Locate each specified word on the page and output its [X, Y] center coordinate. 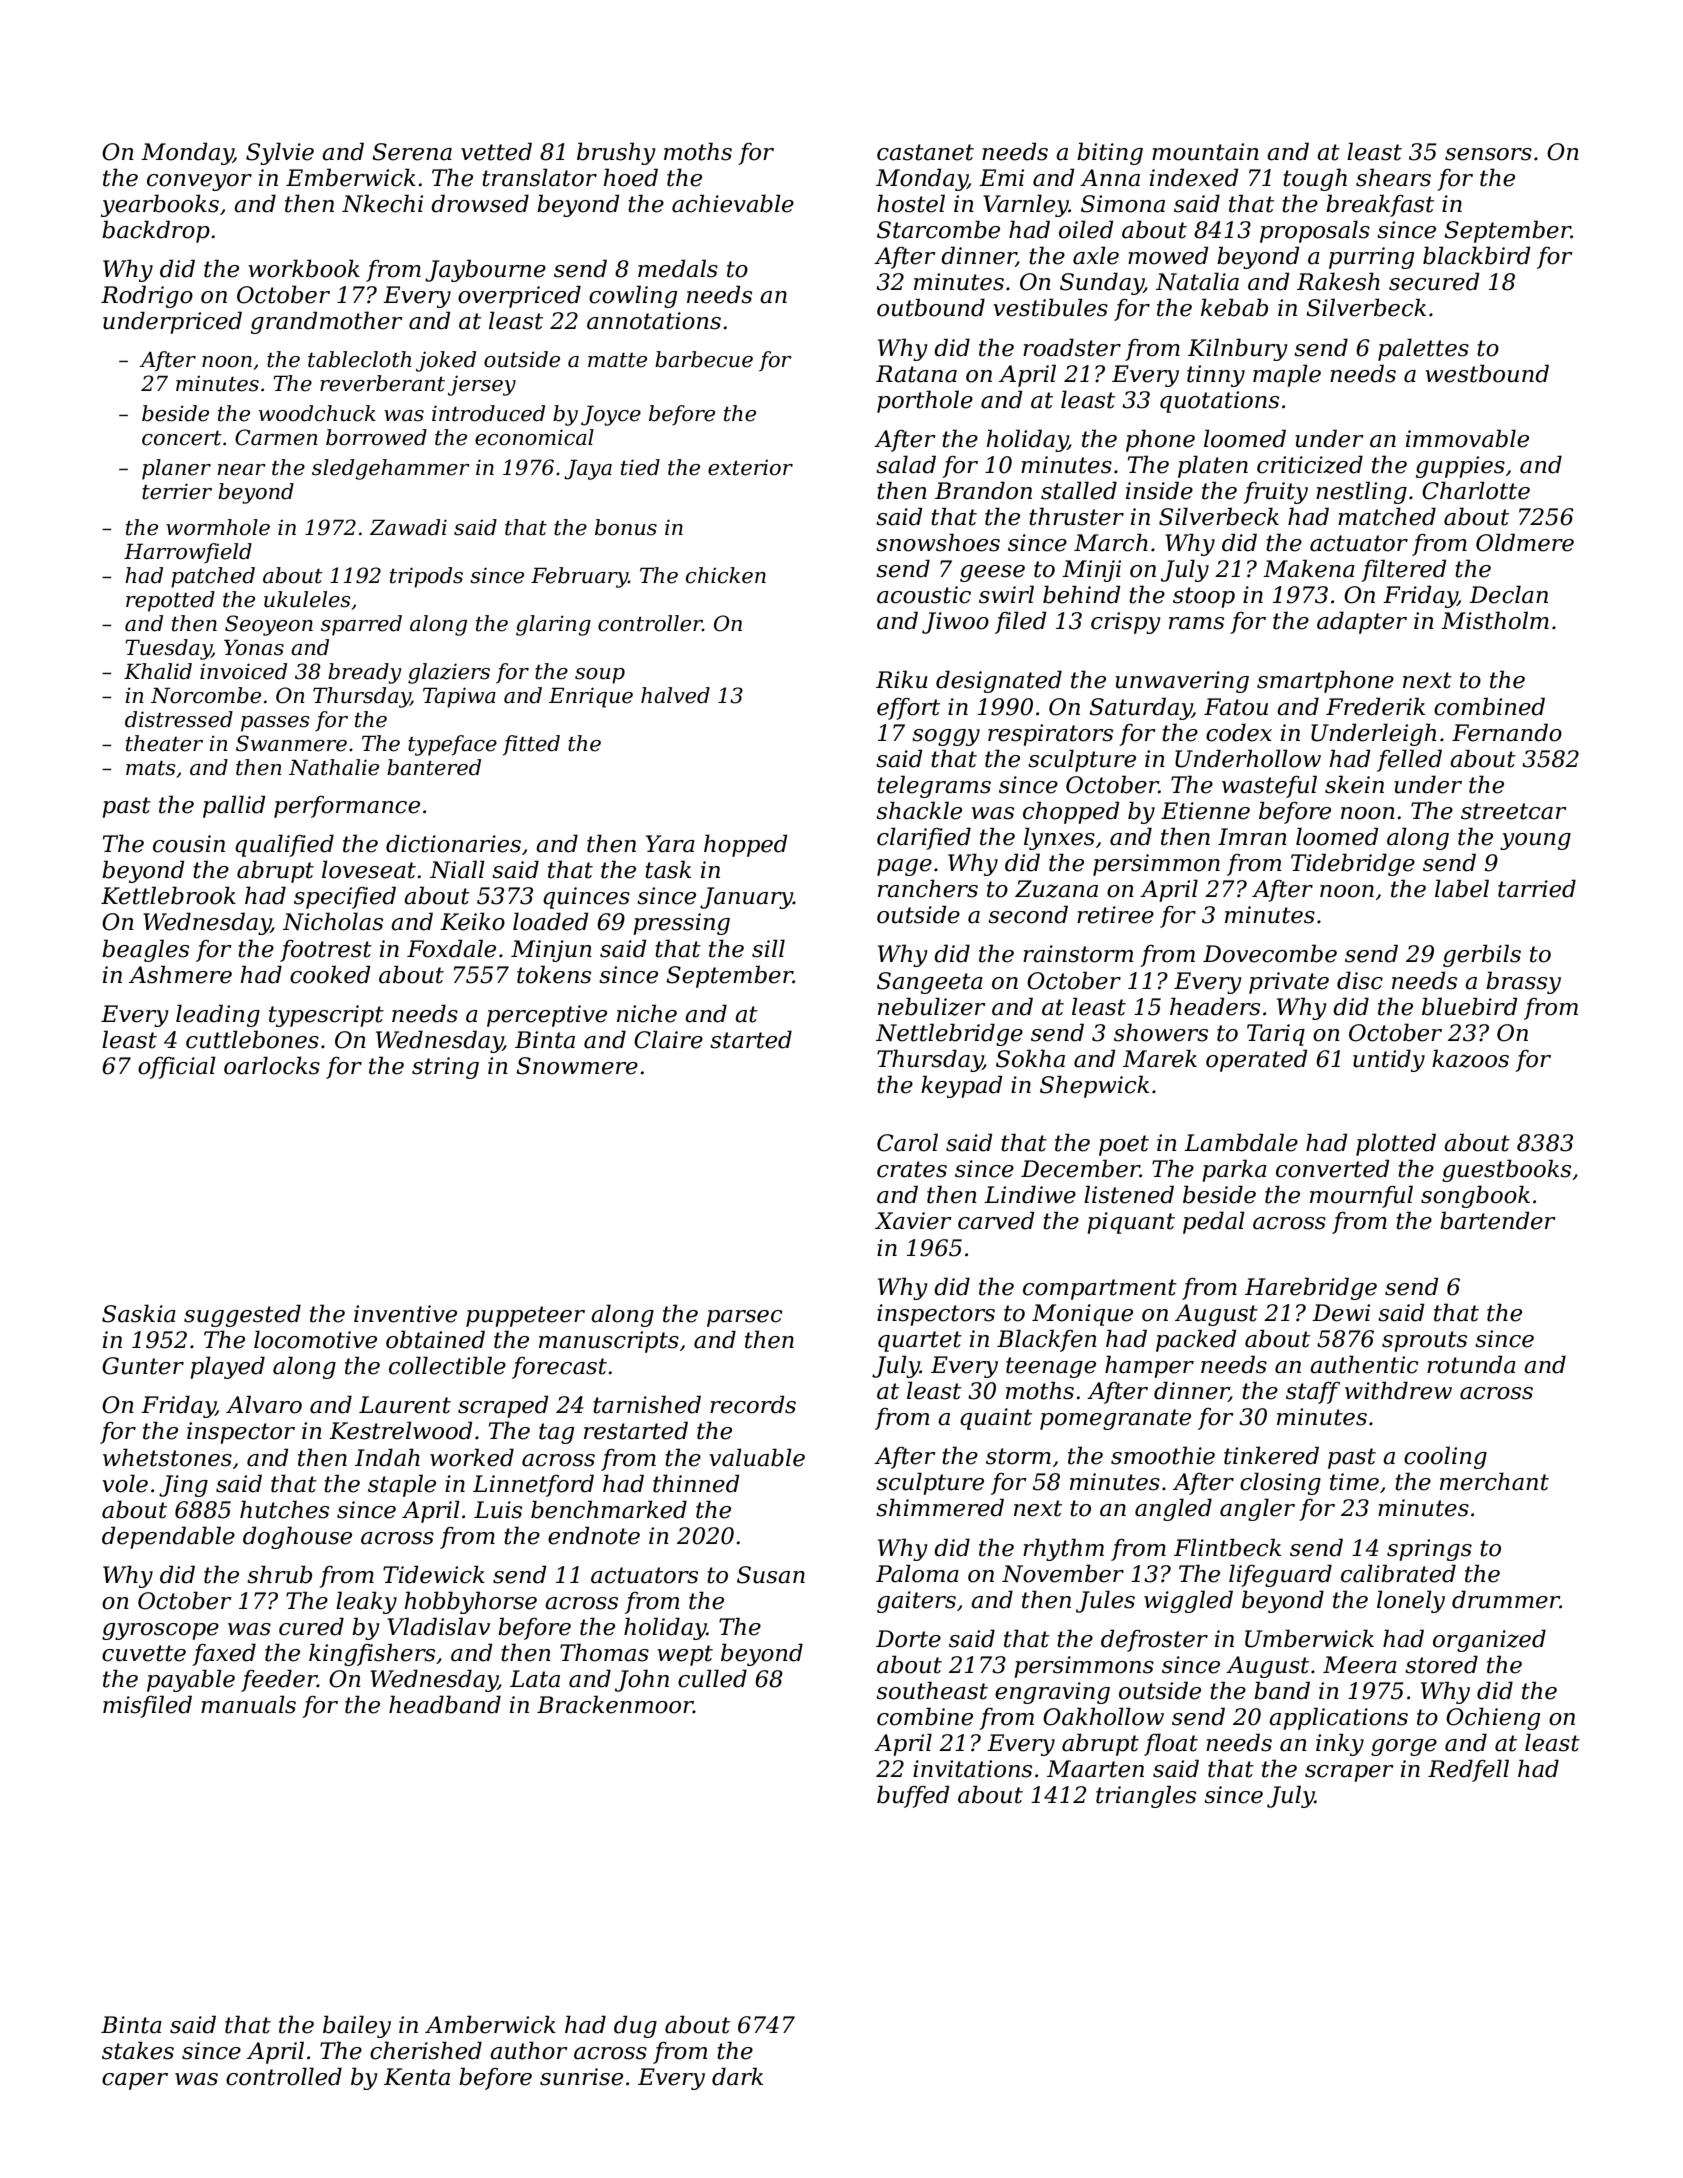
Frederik [1375, 706]
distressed [179, 719]
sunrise [581, 2077]
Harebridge [1311, 1288]
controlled [284, 2076]
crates [912, 1169]
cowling [633, 296]
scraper [1349, 1773]
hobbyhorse [471, 1602]
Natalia [1197, 281]
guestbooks [1506, 1170]
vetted [496, 151]
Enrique [591, 697]
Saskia [139, 1313]
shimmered [940, 1507]
